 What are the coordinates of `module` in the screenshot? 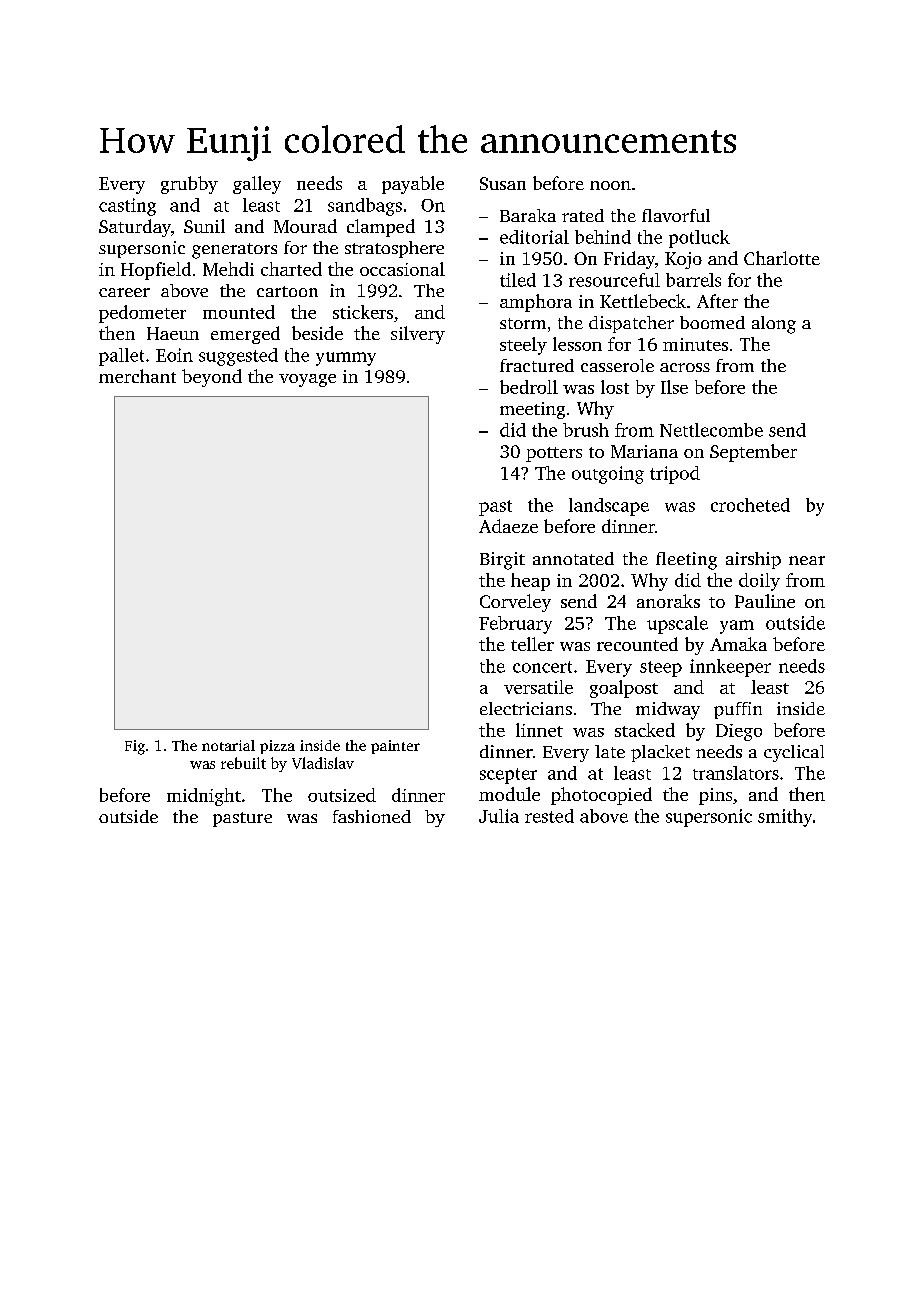 It's located at (509, 794).
